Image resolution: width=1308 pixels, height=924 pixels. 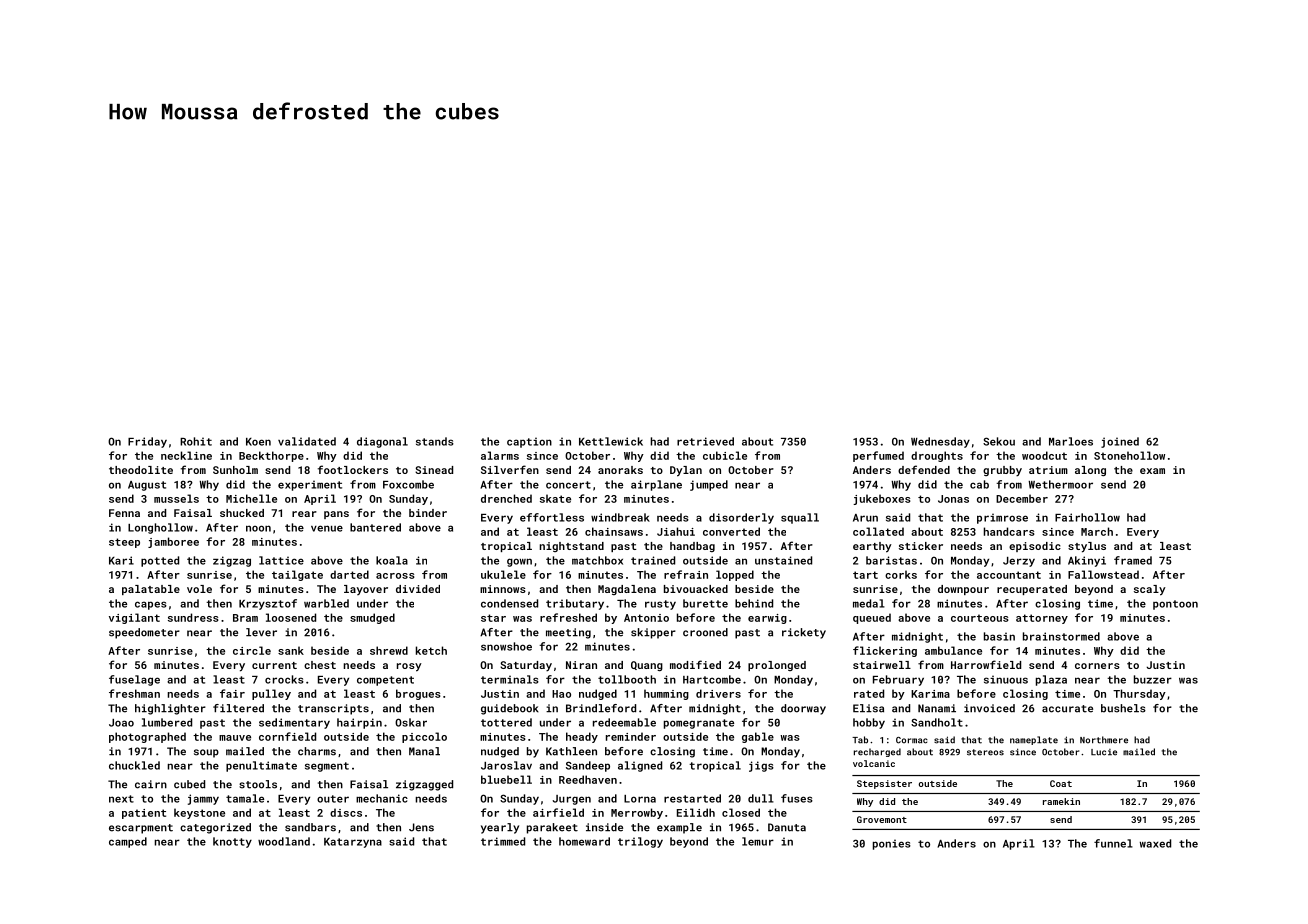 I want to click on effortless, so click(x=552, y=517).
